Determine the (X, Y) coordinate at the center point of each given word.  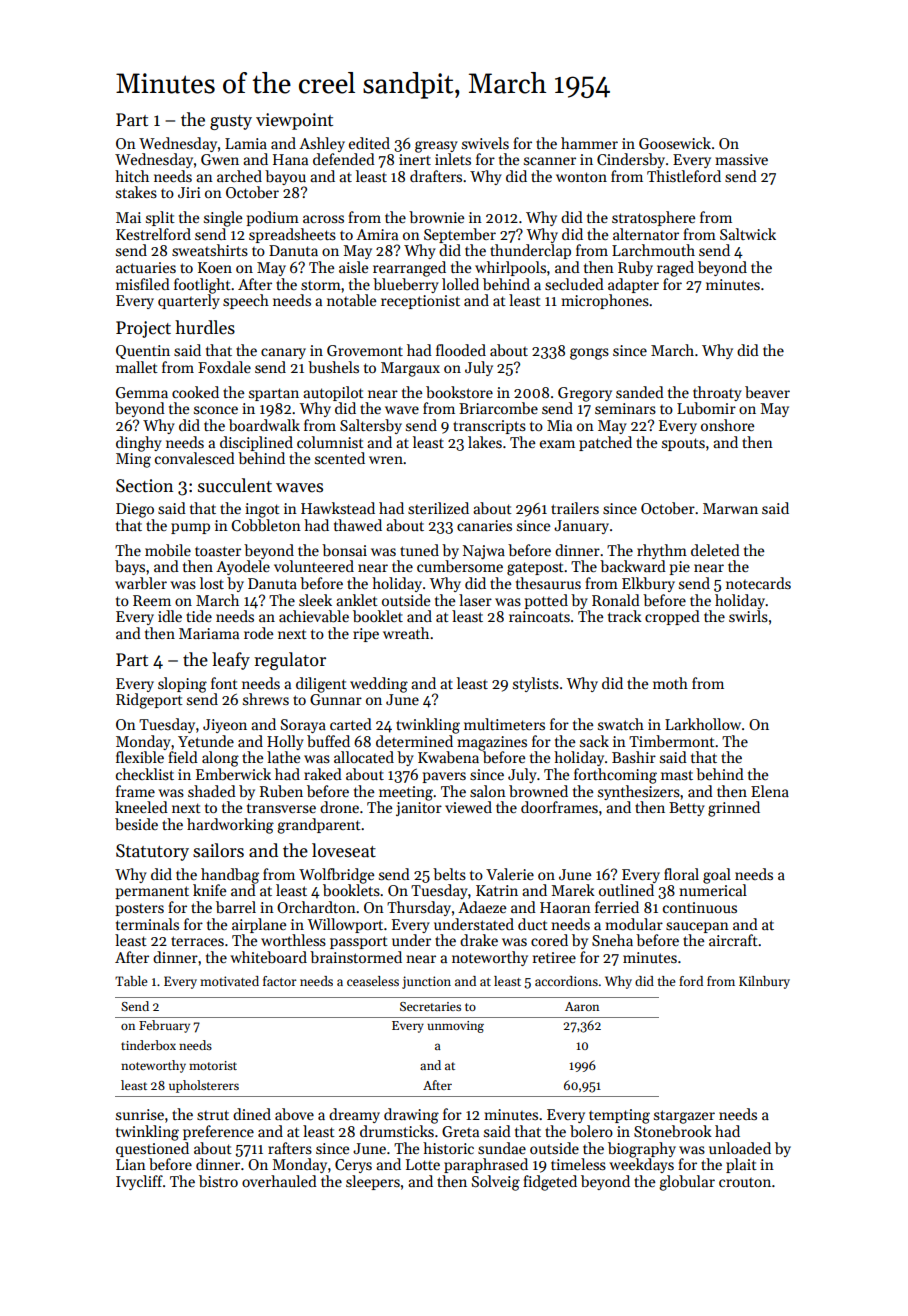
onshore (727, 425)
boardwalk (264, 425)
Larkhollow (703, 724)
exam (557, 444)
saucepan (697, 927)
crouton (745, 1182)
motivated (229, 981)
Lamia (246, 143)
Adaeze (482, 907)
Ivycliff (139, 1182)
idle (170, 616)
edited (369, 143)
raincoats (539, 616)
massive (741, 159)
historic (448, 1148)
